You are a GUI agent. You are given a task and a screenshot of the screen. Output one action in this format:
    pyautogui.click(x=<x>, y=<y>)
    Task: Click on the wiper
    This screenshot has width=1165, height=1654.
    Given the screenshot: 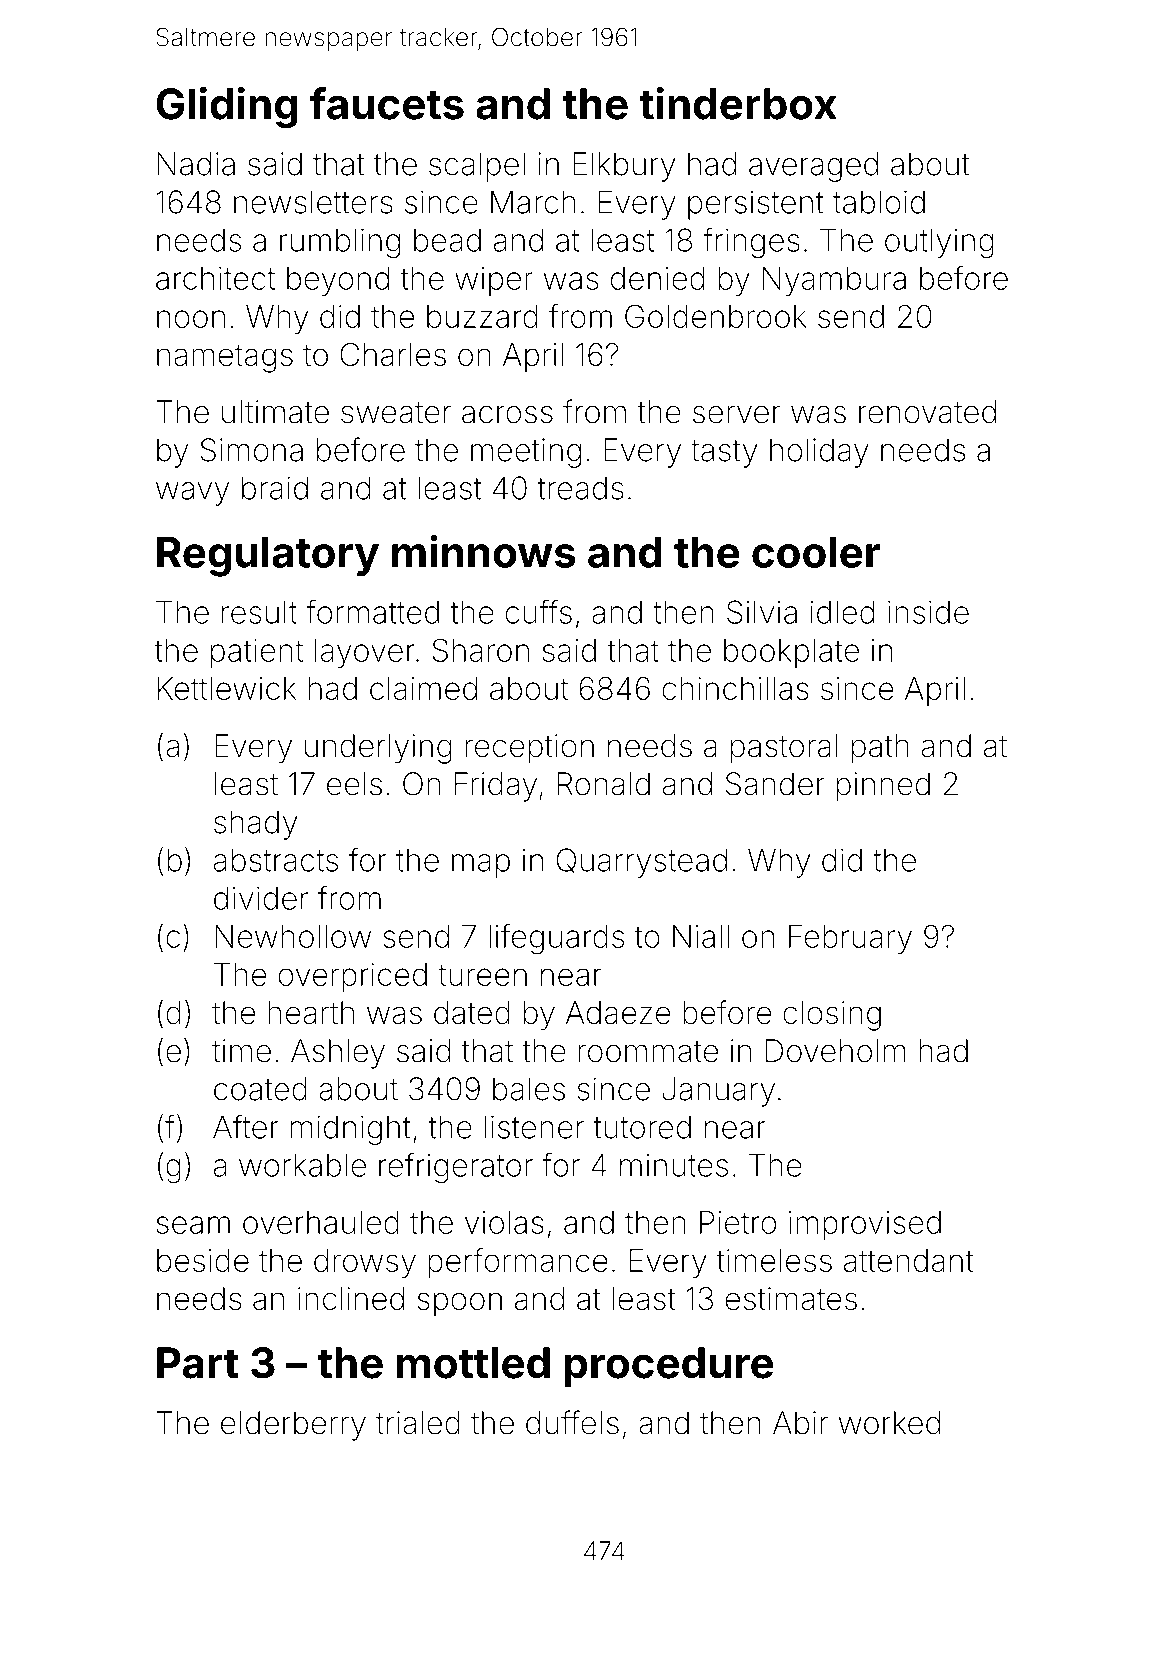 What is the action you would take?
    pyautogui.click(x=494, y=281)
